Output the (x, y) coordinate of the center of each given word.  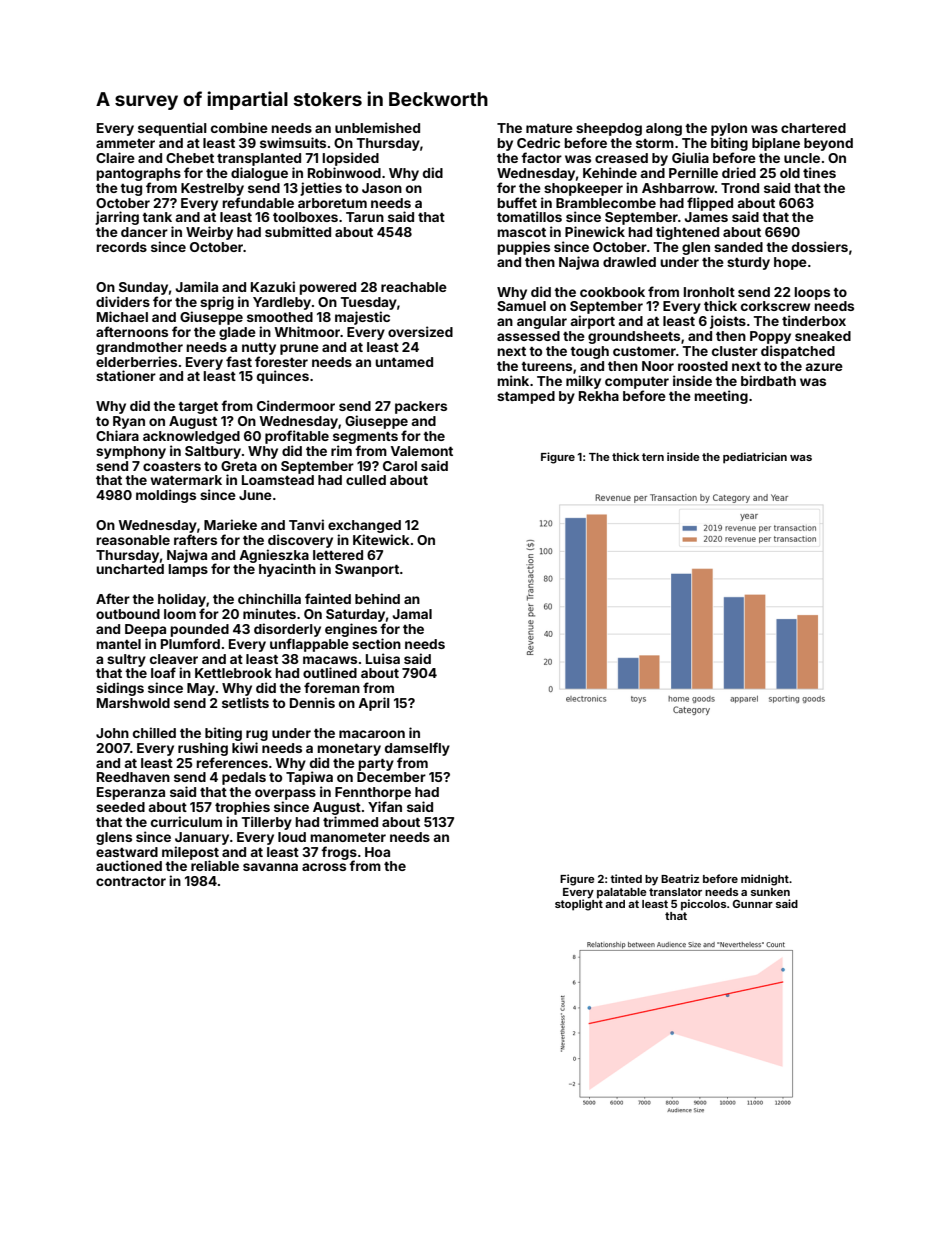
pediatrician (755, 458)
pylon (729, 129)
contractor (131, 881)
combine (239, 127)
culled (366, 480)
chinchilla (269, 598)
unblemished (377, 127)
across (324, 867)
